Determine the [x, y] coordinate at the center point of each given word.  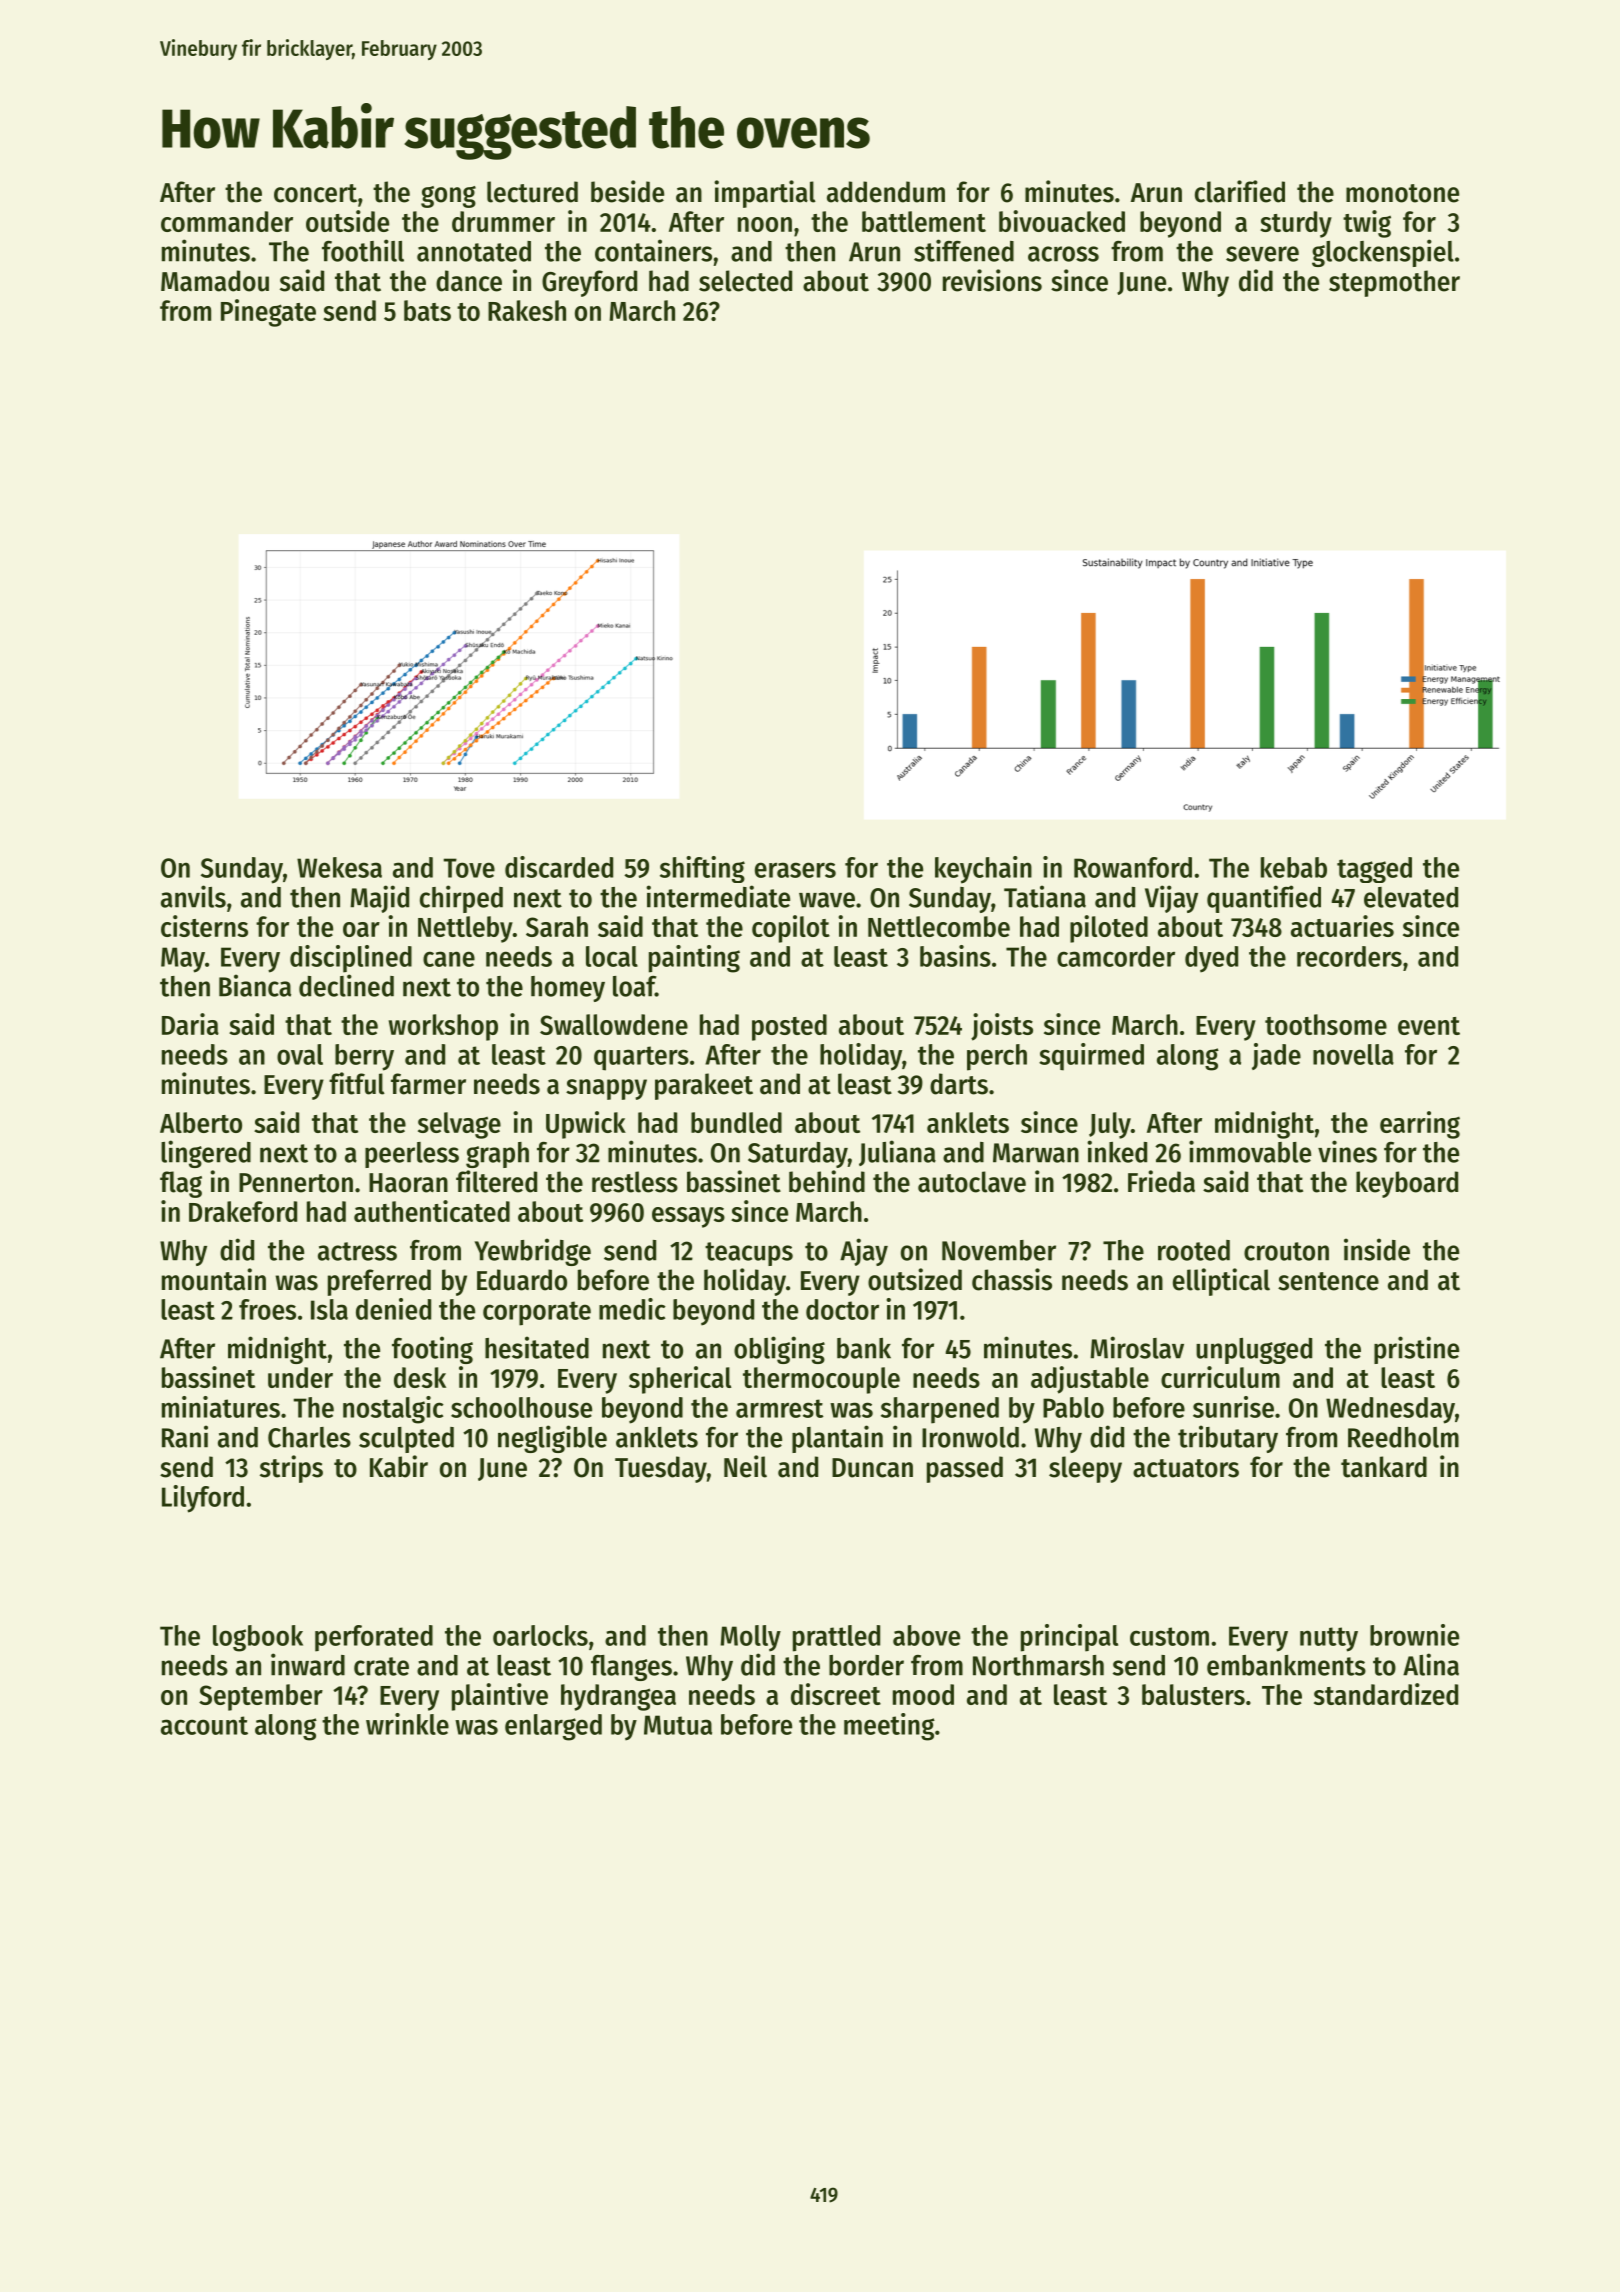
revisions [992, 280]
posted [789, 1027]
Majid [379, 899]
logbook [258, 1638]
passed [965, 1469]
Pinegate [268, 313]
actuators [1186, 1468]
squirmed [1091, 1057]
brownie [1414, 1635]
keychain [983, 870]
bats [427, 310]
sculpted [406, 1440]
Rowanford [1133, 867]
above [926, 1635]
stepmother [1394, 283]
